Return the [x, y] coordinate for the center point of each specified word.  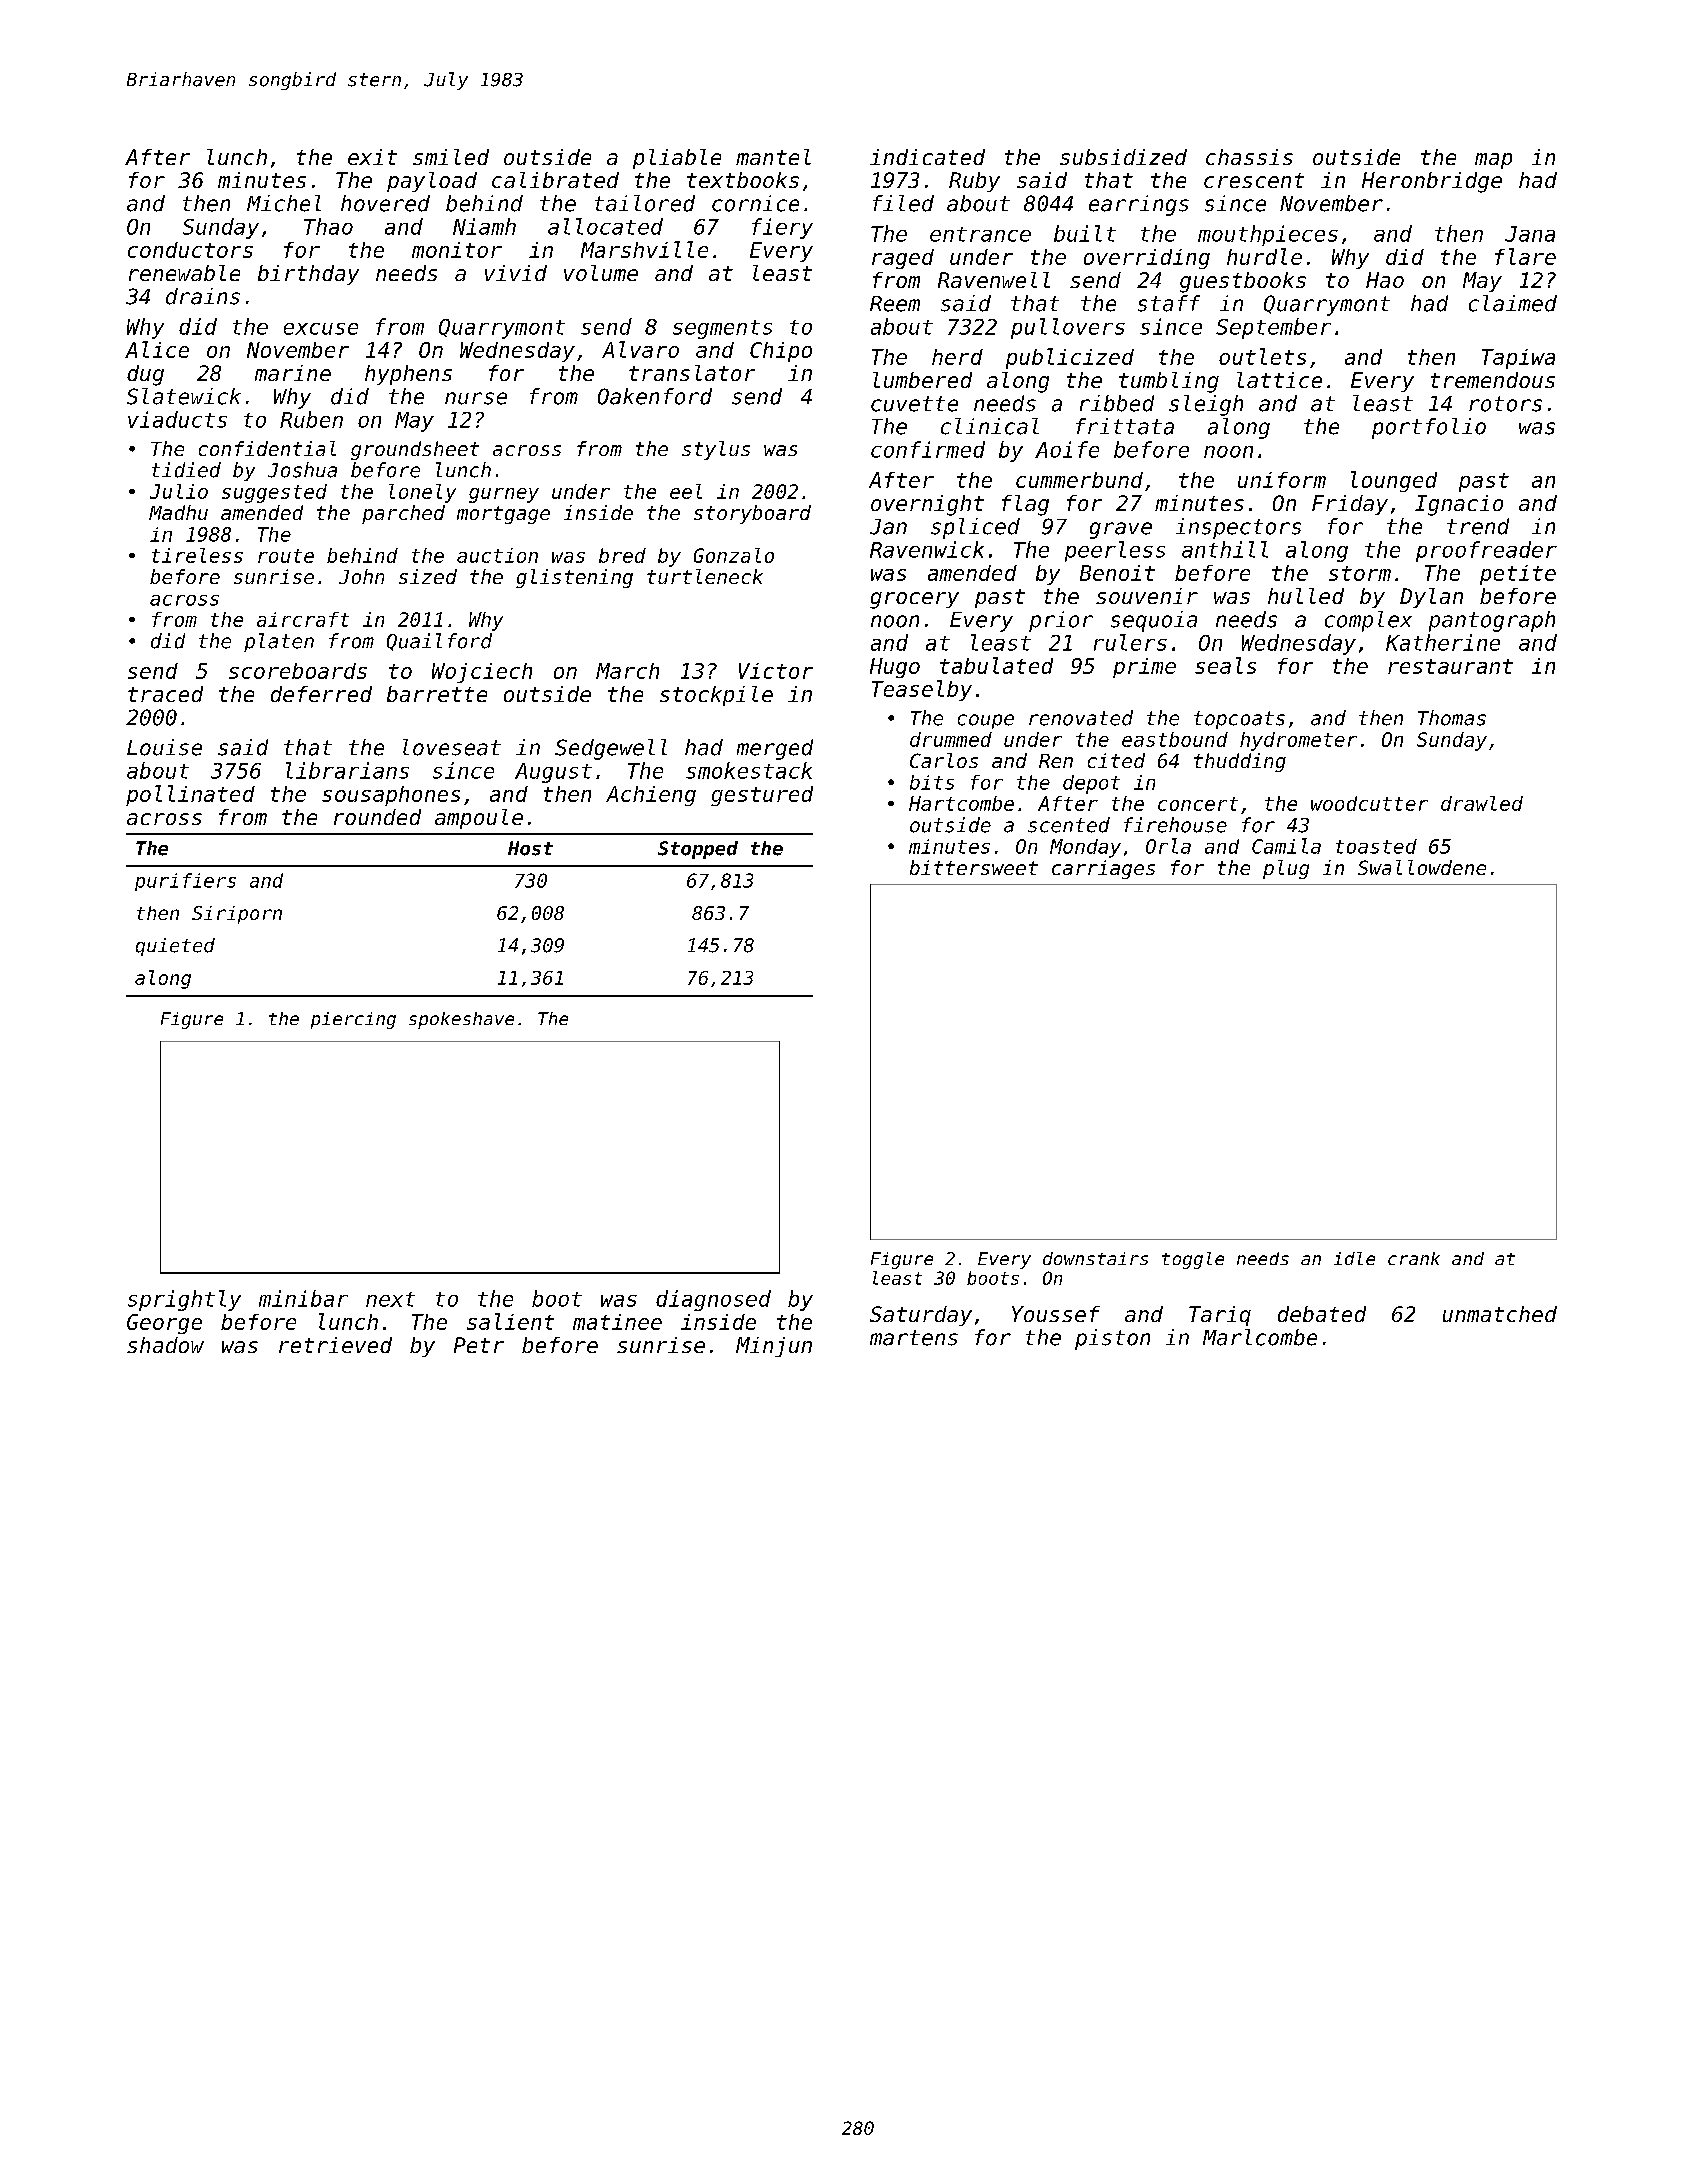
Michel [284, 203]
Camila [1286, 846]
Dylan [1431, 598]
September [1273, 328]
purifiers [185, 882]
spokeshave [461, 1020]
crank [1414, 1258]
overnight [927, 505]
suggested [274, 493]
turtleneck [705, 576]
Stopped [698, 850]
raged [903, 259]
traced [165, 694]
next [390, 1299]
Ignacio [1459, 505]
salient [510, 1321]
